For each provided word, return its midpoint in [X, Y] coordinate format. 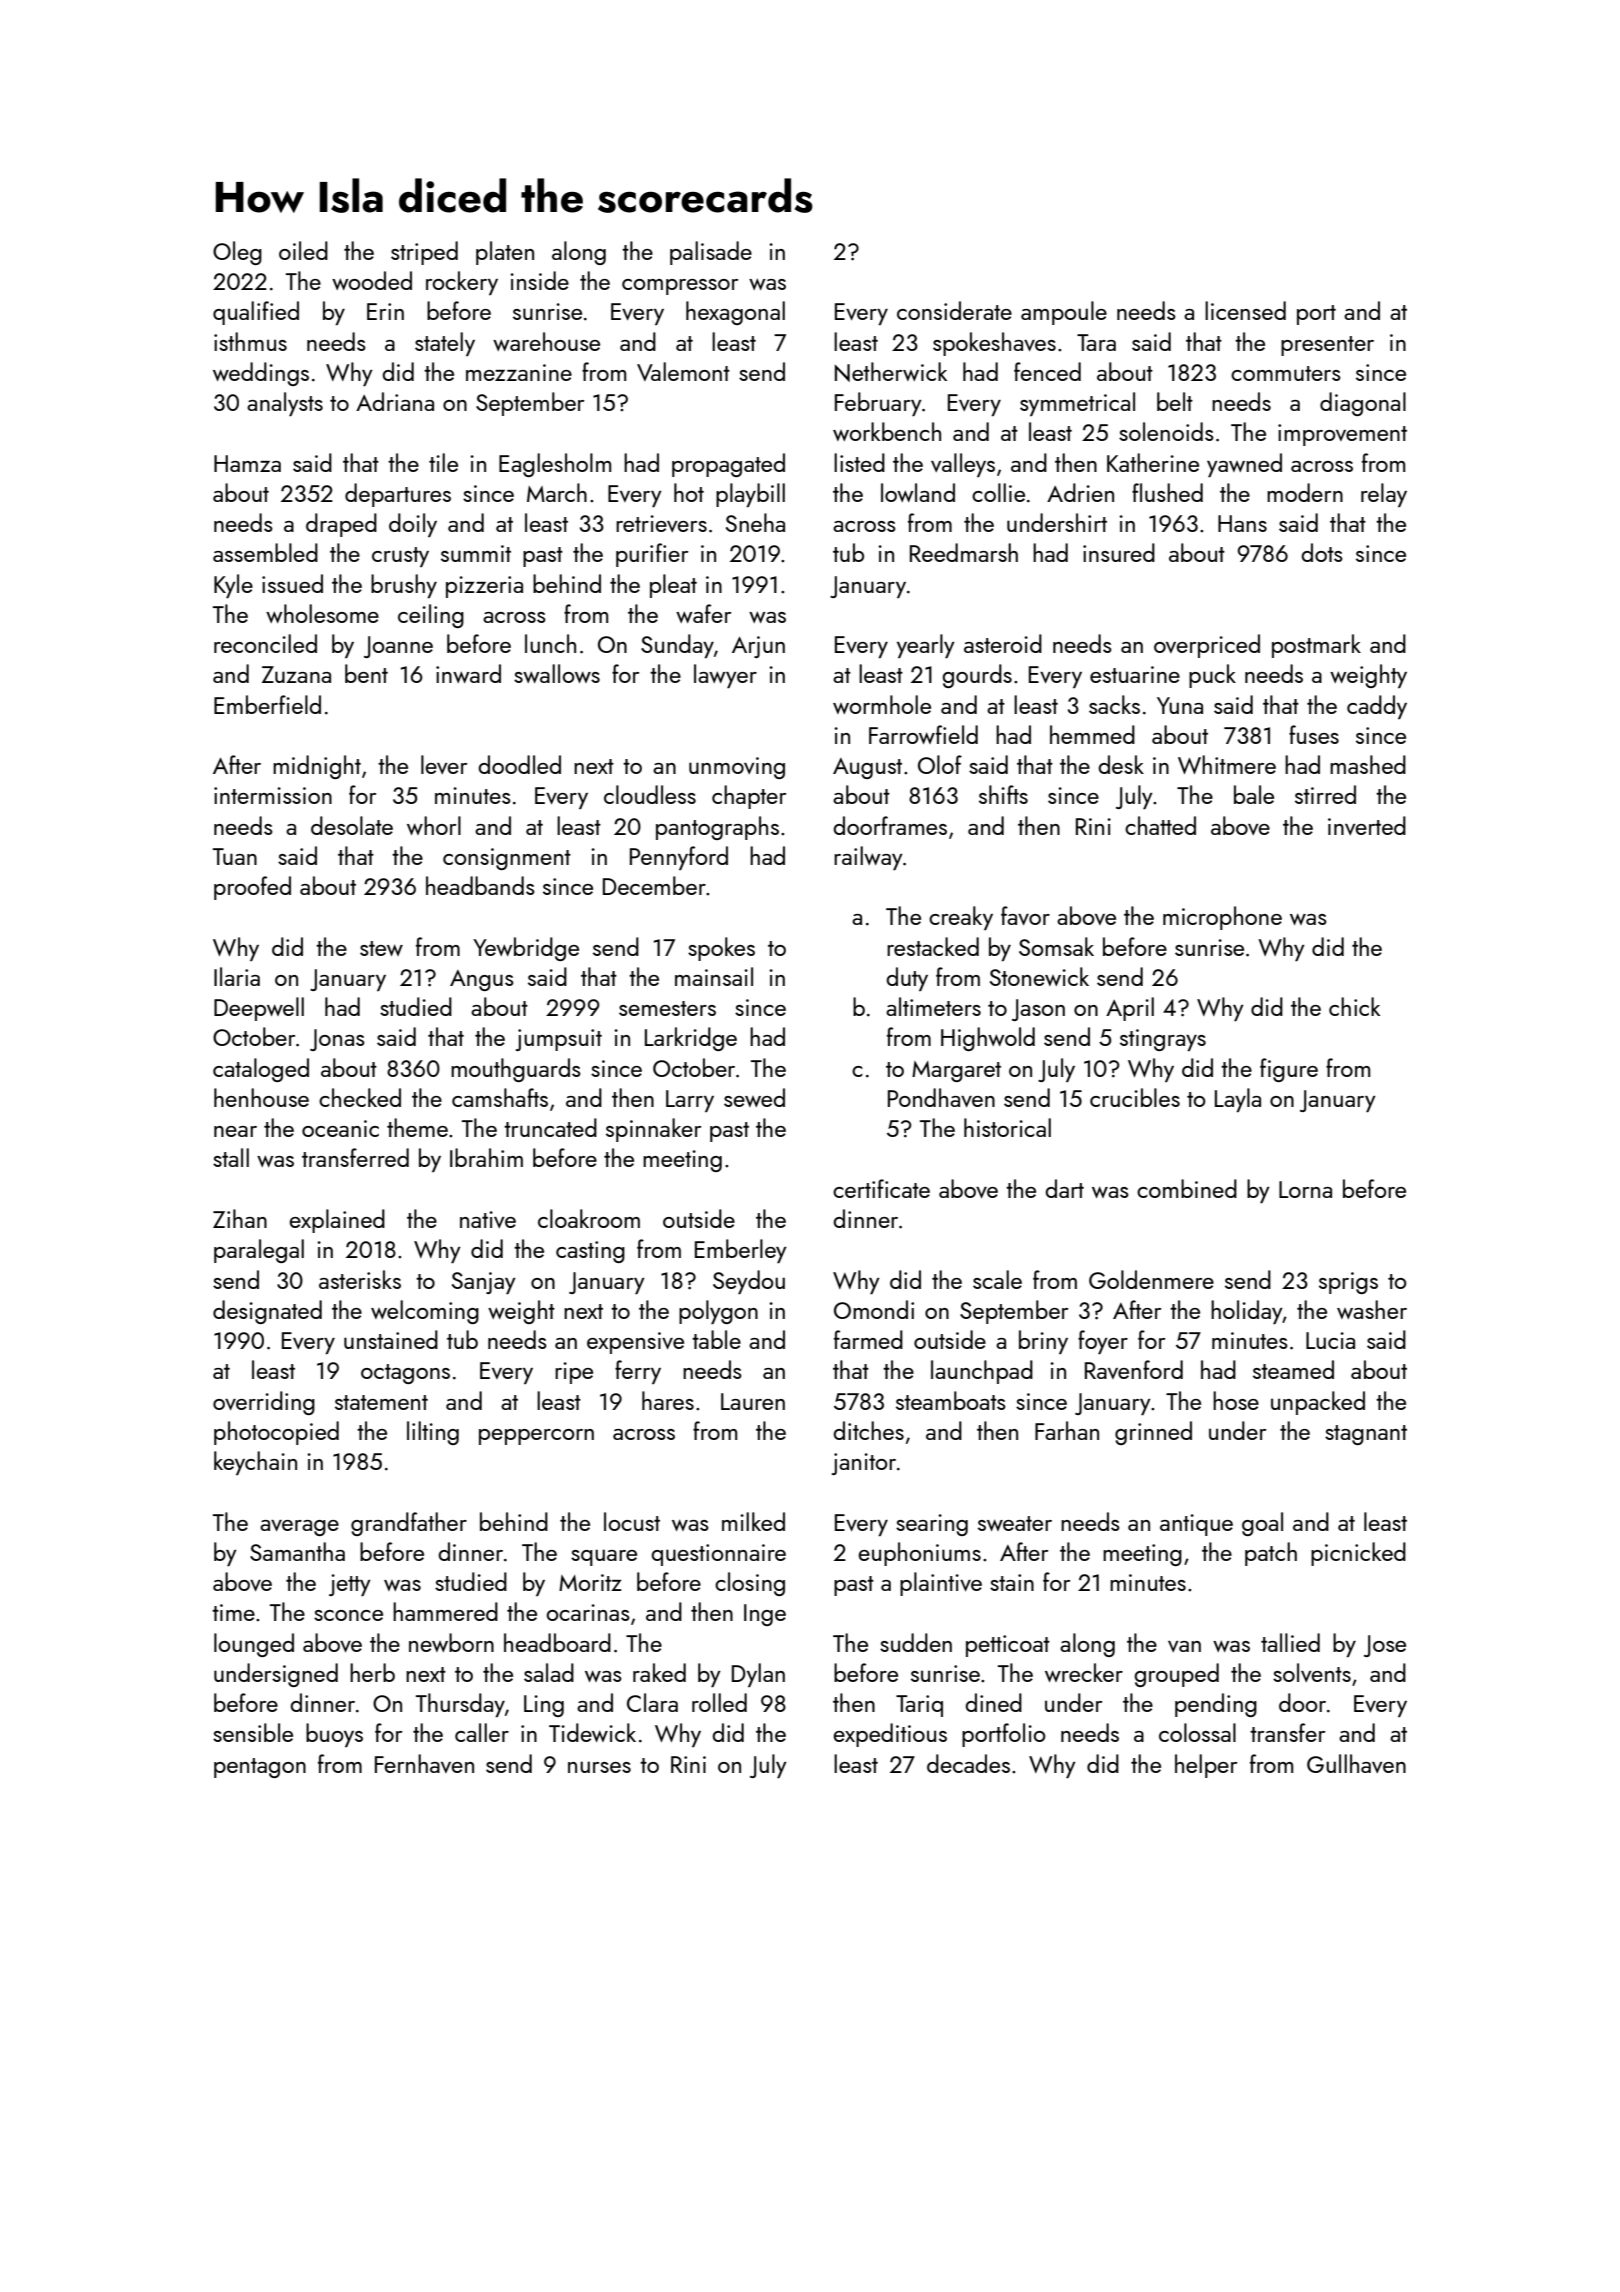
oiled [303, 250]
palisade [711, 253]
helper [1206, 1766]
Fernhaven [424, 1763]
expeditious [890, 1735]
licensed [1245, 310]
